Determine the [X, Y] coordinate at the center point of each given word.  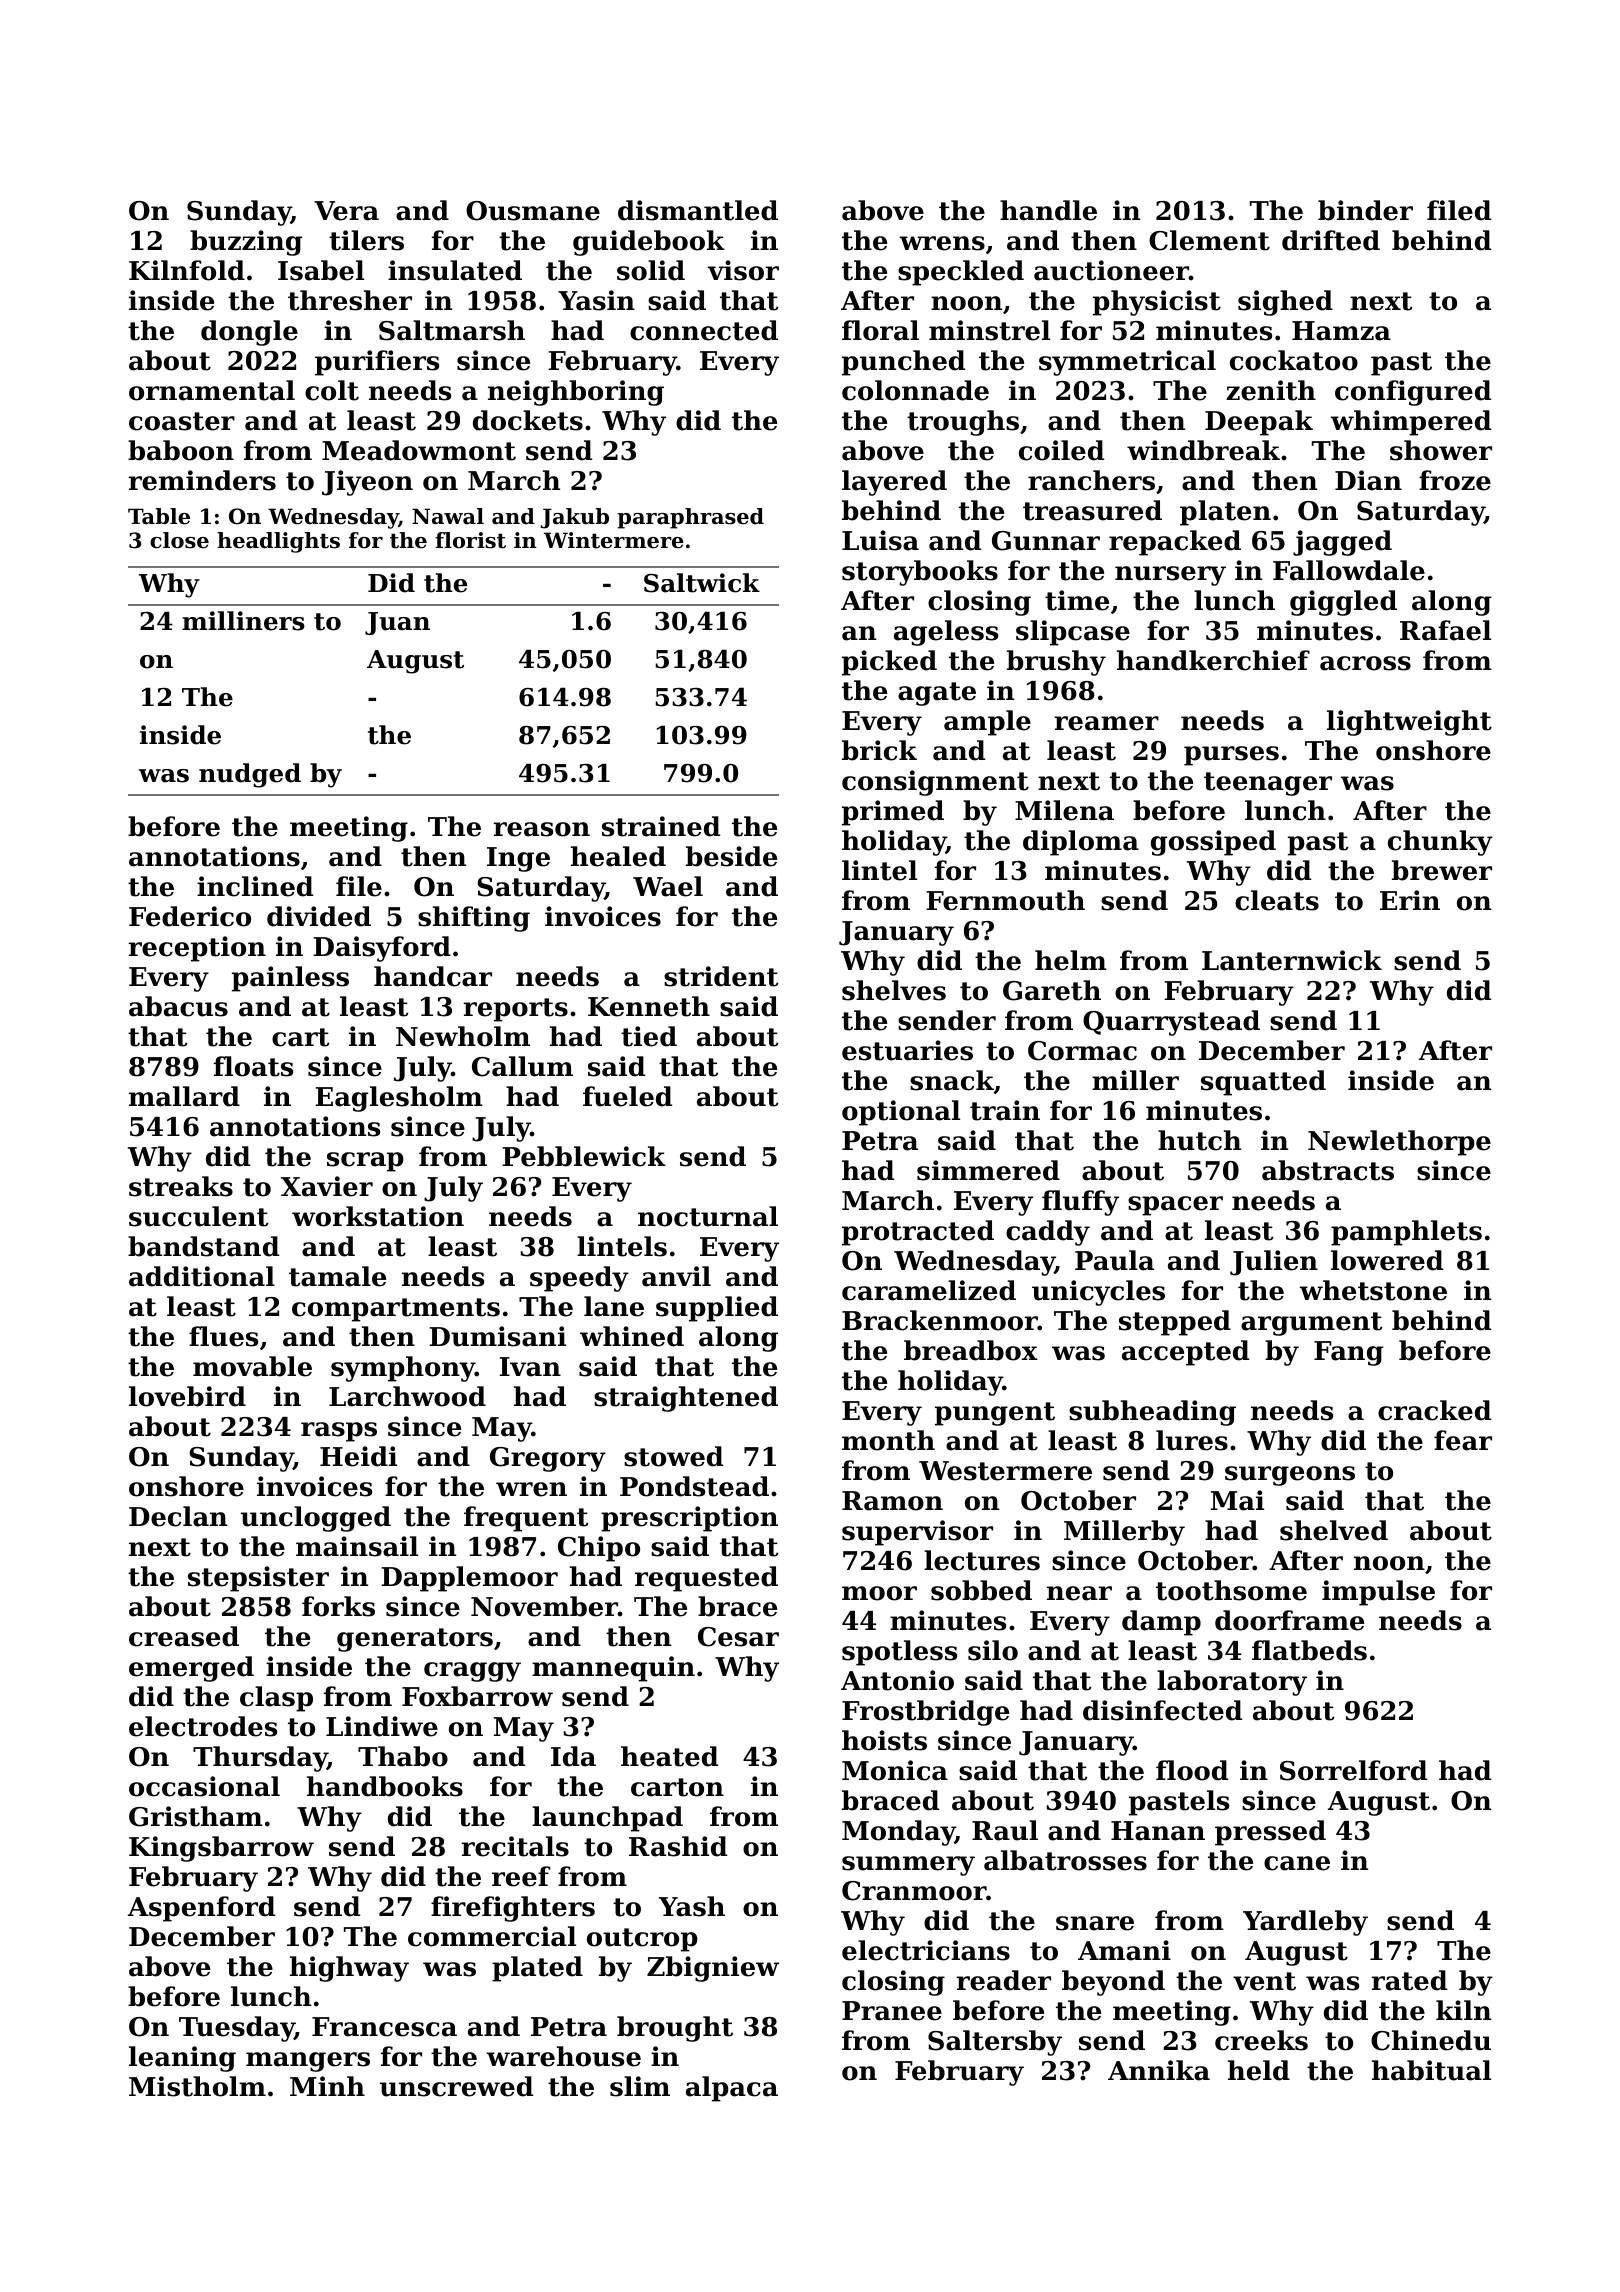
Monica [895, 1770]
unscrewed [456, 2086]
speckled [961, 273]
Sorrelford [1353, 1770]
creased [184, 1636]
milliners [243, 621]
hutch [1199, 1140]
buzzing [246, 243]
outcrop [642, 1940]
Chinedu [1431, 2040]
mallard [184, 1096]
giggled [1343, 603]
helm [1071, 960]
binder [1365, 210]
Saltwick [702, 583]
